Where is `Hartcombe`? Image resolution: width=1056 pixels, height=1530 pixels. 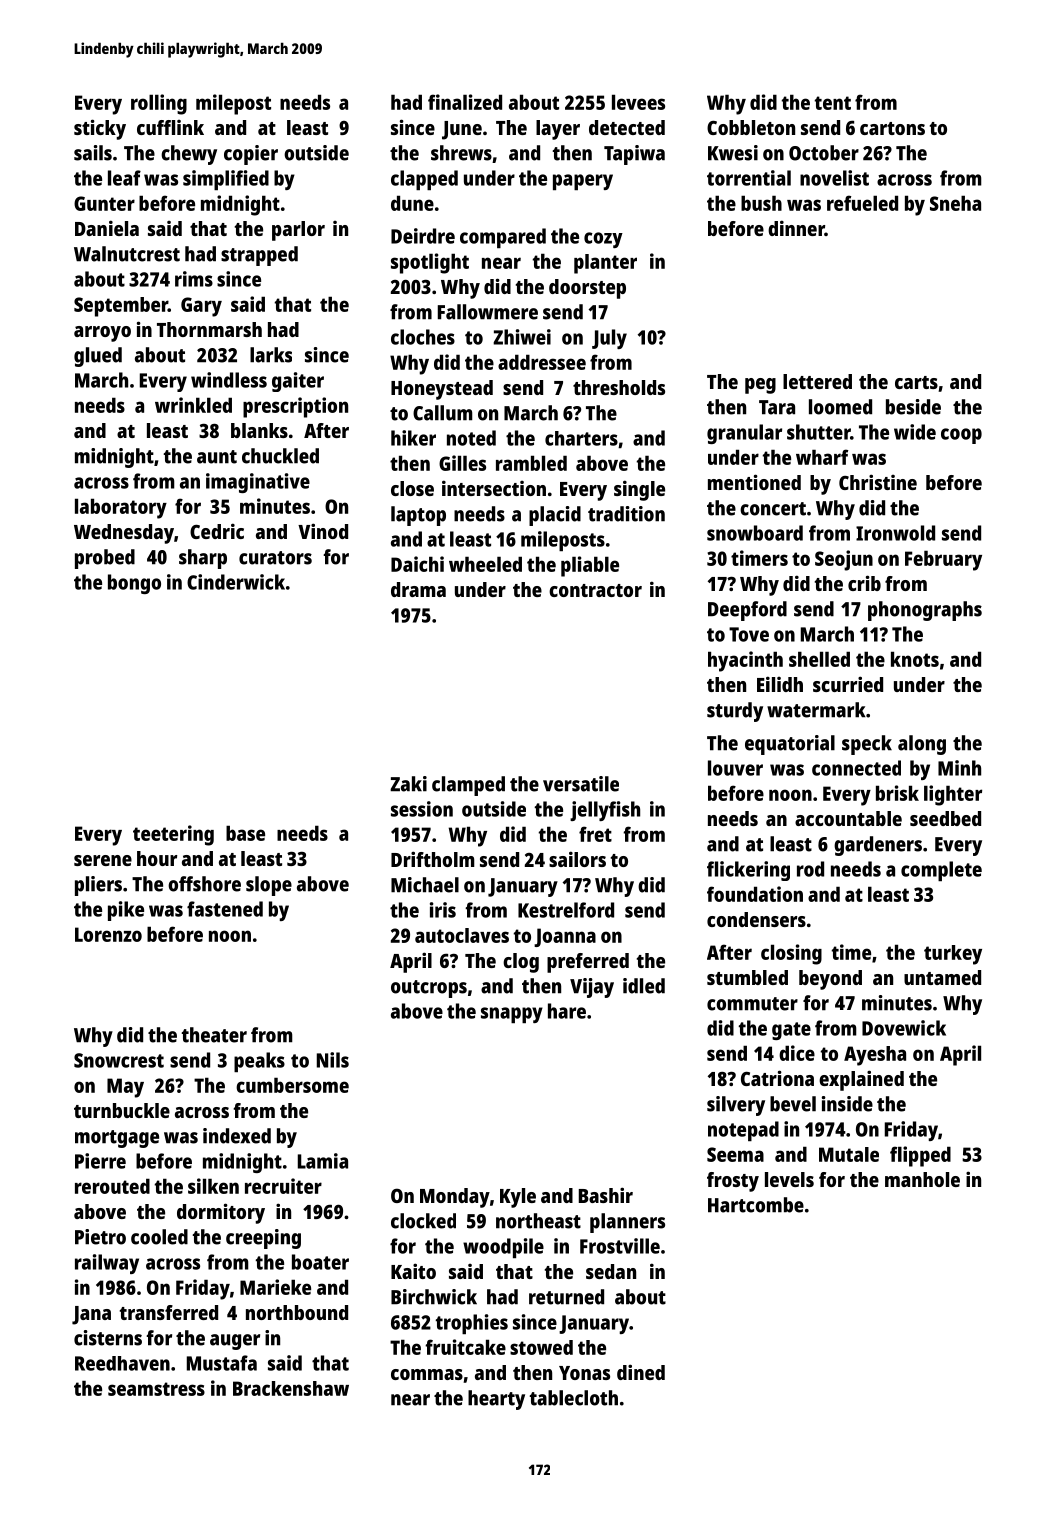
Hartcombe is located at coordinates (756, 1205).
